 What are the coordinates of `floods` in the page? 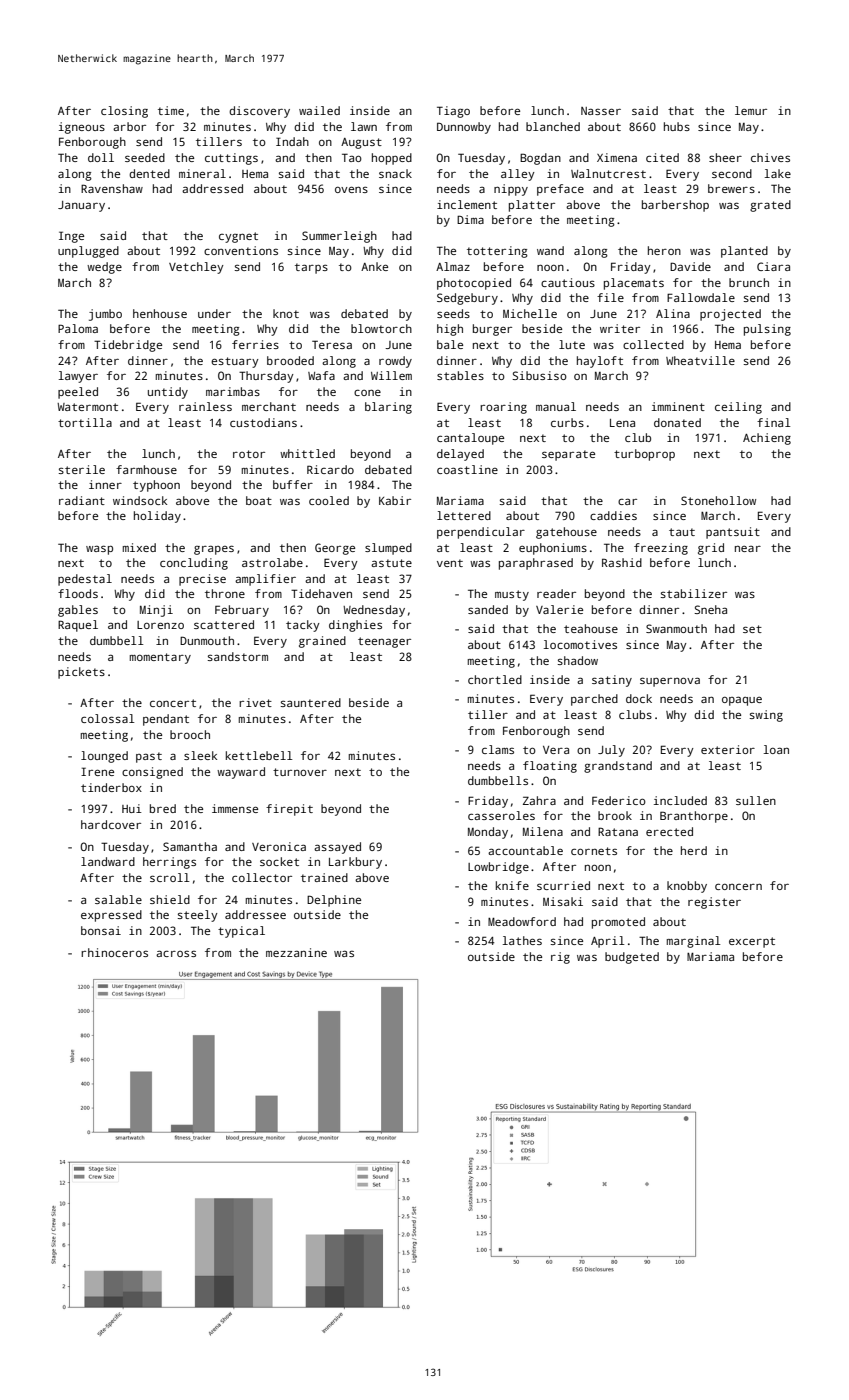 It's located at (78, 593).
